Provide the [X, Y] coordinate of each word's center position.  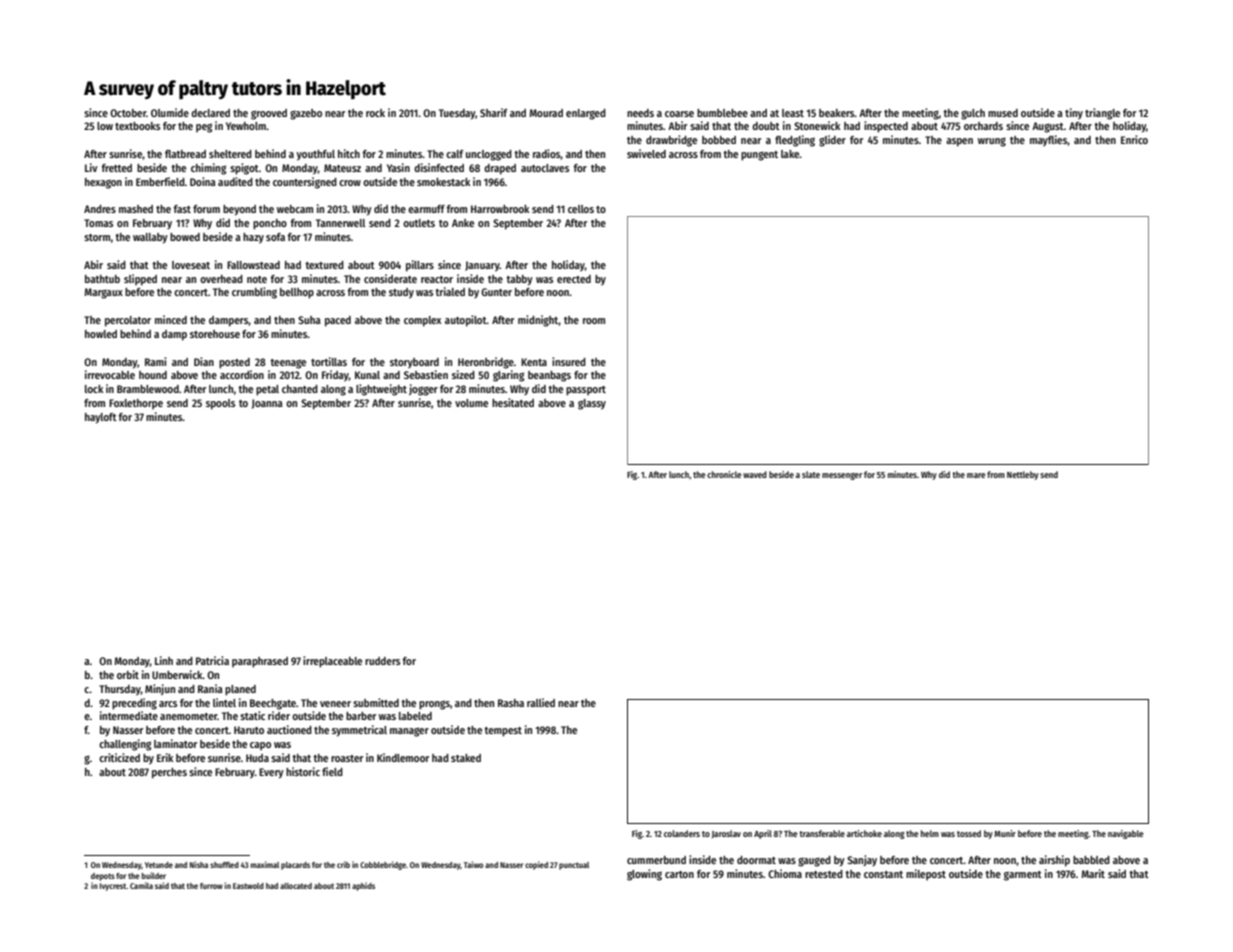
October [128, 113]
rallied [541, 702]
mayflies [1048, 141]
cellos [581, 209]
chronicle [724, 474]
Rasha [511, 703]
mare [976, 475]
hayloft [101, 418]
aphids [363, 886]
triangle [1102, 114]
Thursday [120, 690]
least [793, 113]
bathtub [102, 279]
